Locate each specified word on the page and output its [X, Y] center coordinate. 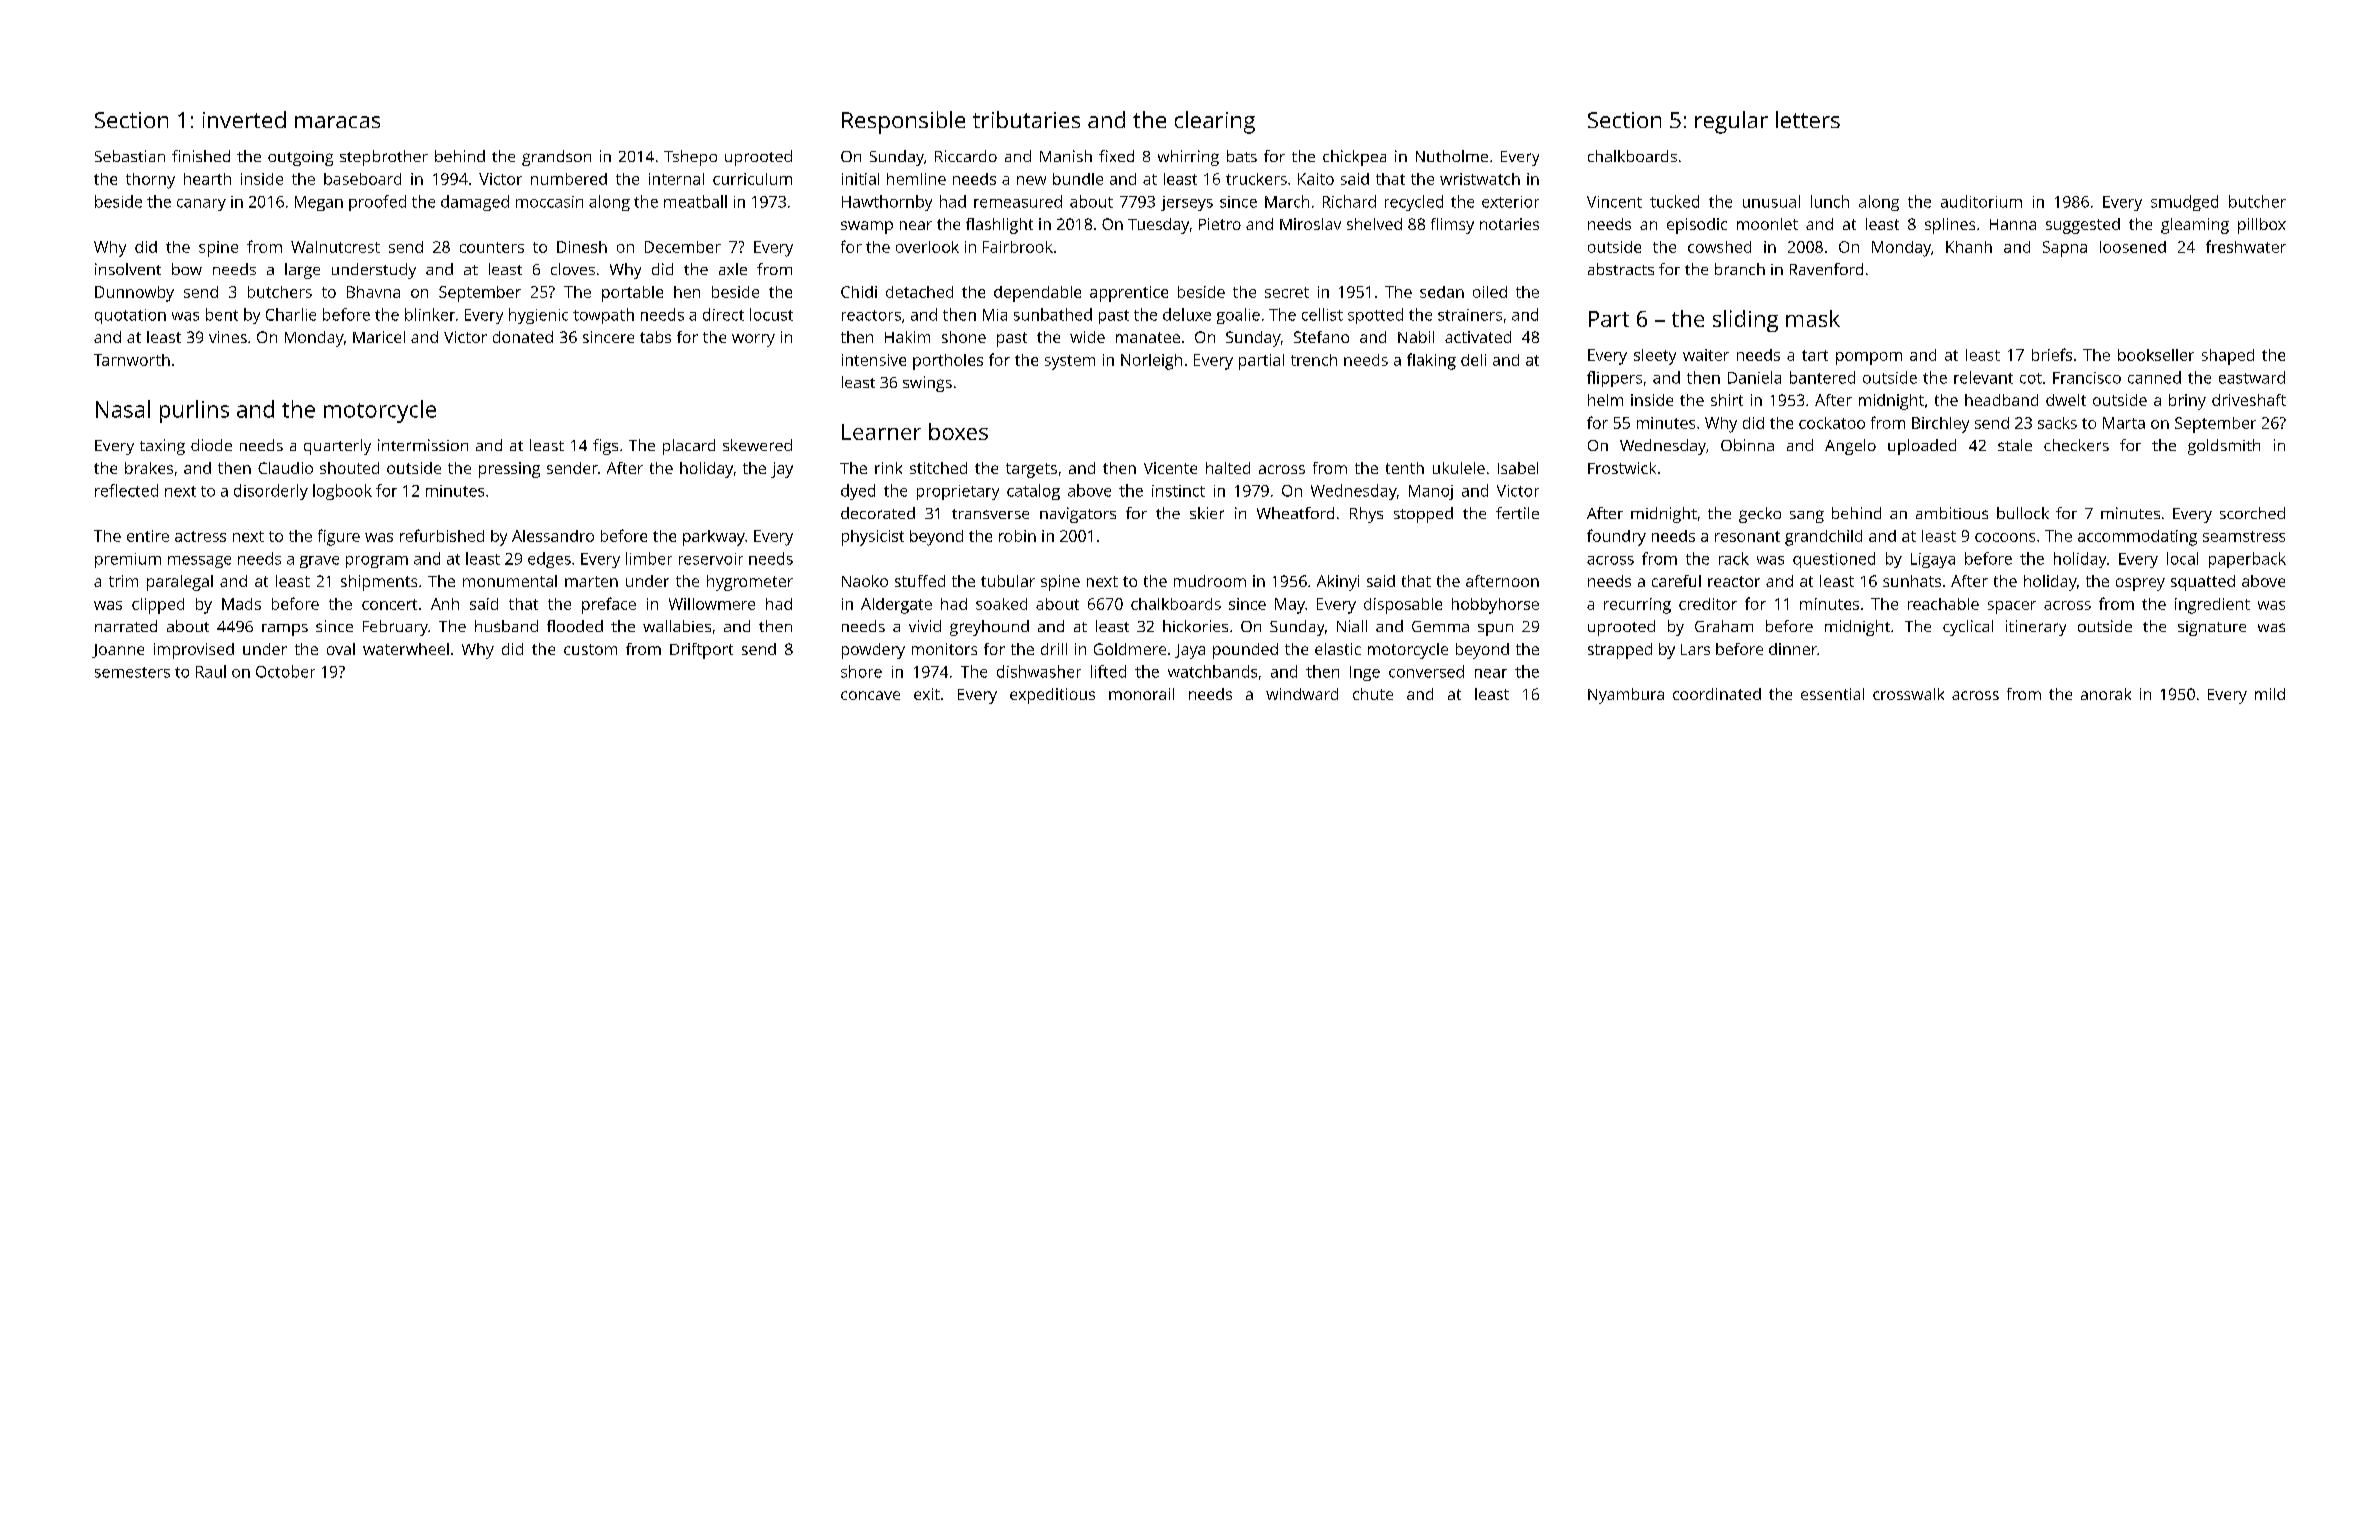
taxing [162, 447]
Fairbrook [1018, 247]
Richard [1349, 201]
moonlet [1767, 224]
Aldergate [896, 606]
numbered [569, 179]
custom [590, 649]
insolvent [128, 269]
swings [927, 384]
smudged [2184, 203]
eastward [2252, 377]
